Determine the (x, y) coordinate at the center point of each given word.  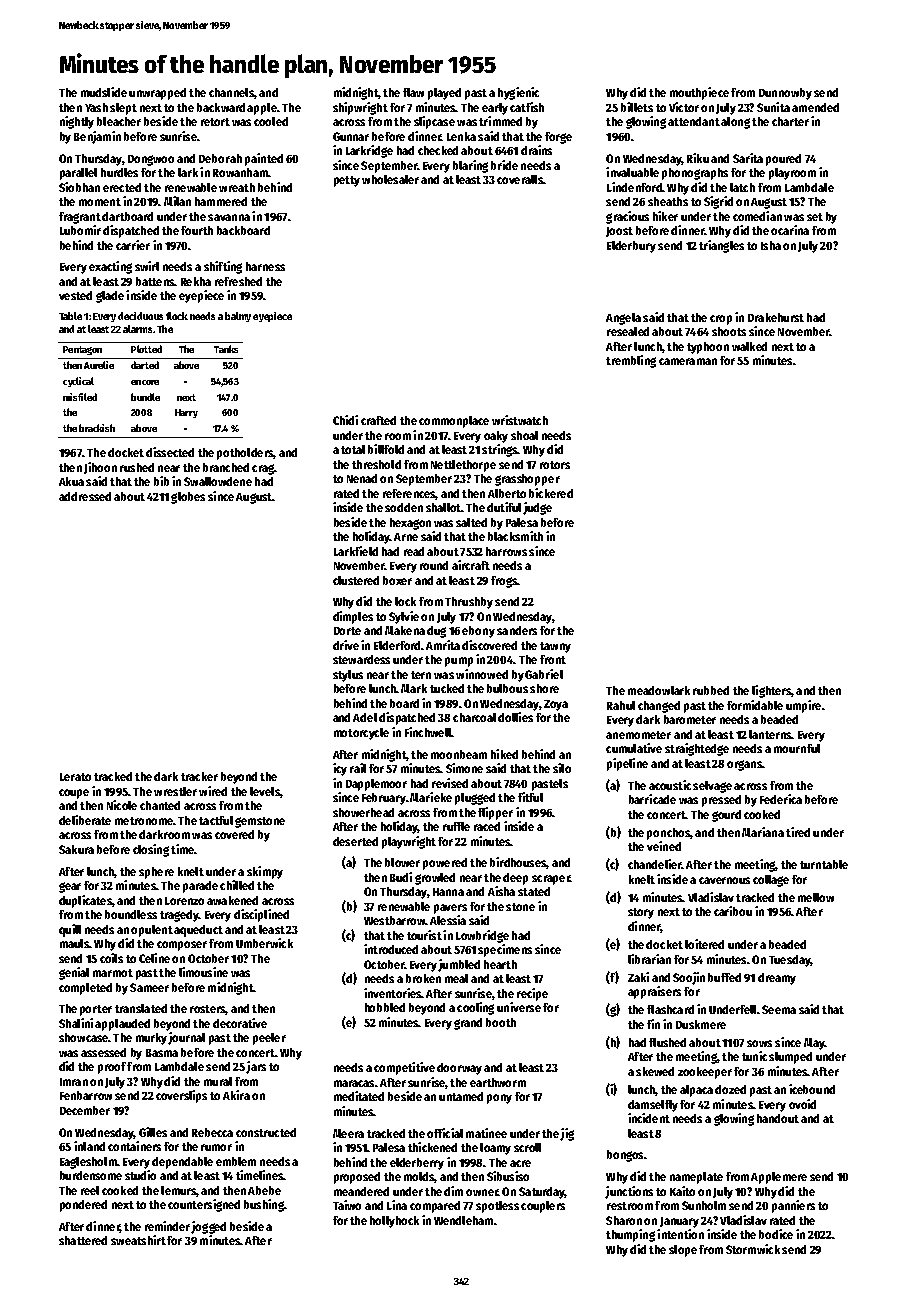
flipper (495, 813)
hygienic (518, 93)
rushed (137, 467)
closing (151, 850)
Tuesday (789, 961)
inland (89, 1146)
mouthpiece (699, 93)
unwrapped (157, 94)
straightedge (697, 749)
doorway (459, 1069)
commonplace (454, 422)
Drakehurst (776, 317)
